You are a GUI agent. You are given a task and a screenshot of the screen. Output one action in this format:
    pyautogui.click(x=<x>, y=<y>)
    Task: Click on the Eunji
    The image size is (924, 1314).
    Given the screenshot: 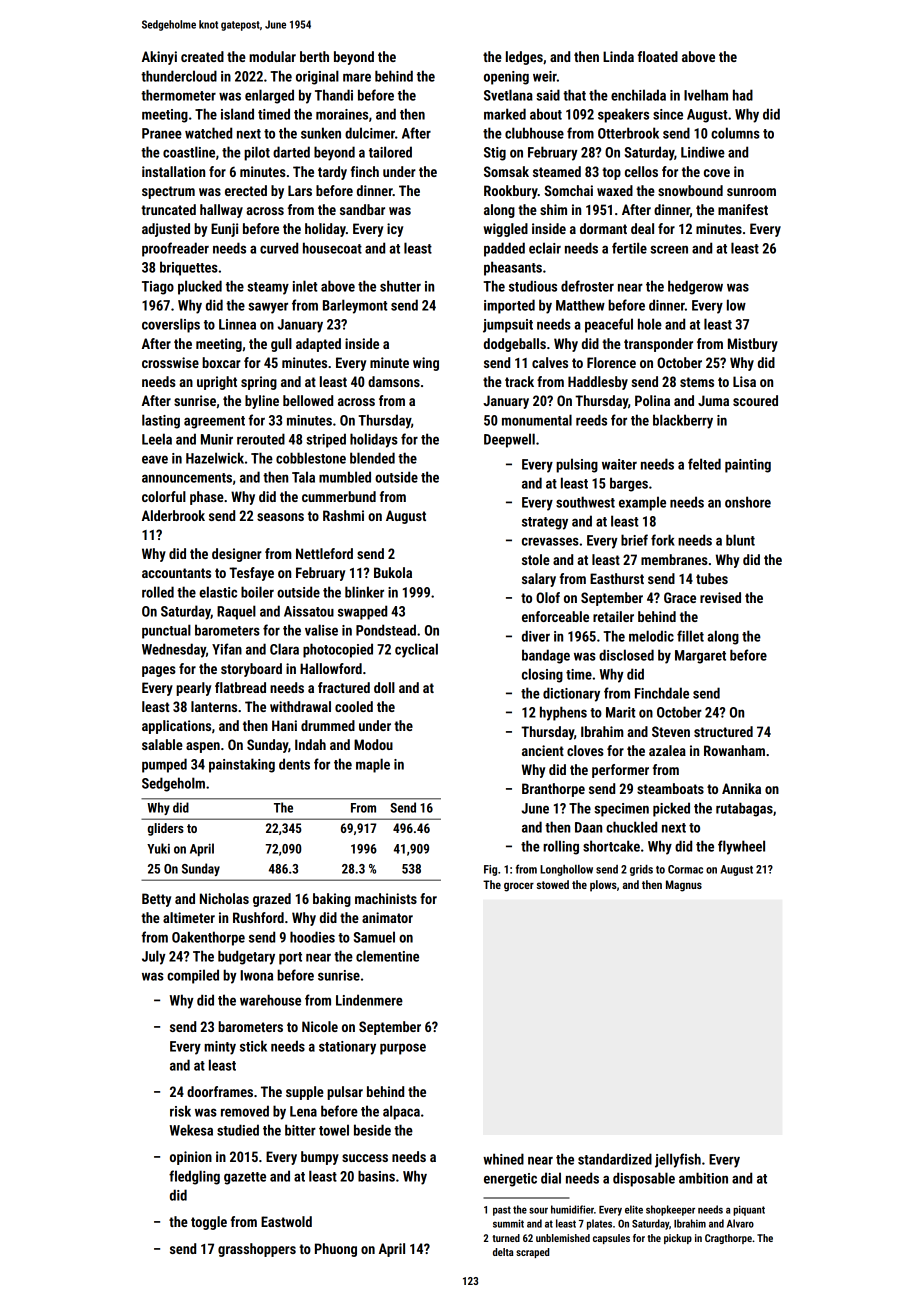 What is the action you would take?
    pyautogui.click(x=224, y=230)
